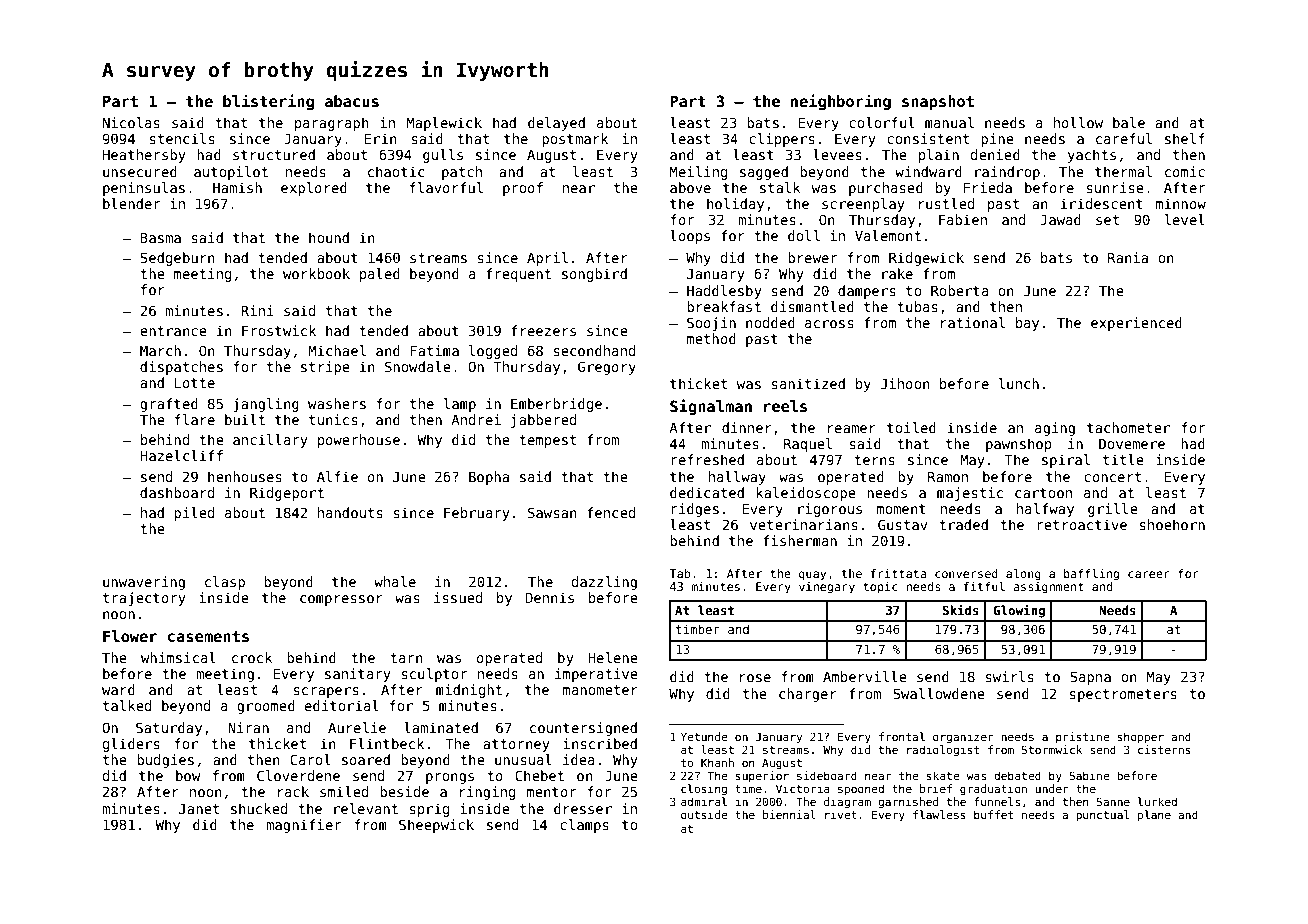  What do you see at coordinates (270, 441) in the screenshot?
I see `ancillary` at bounding box center [270, 441].
